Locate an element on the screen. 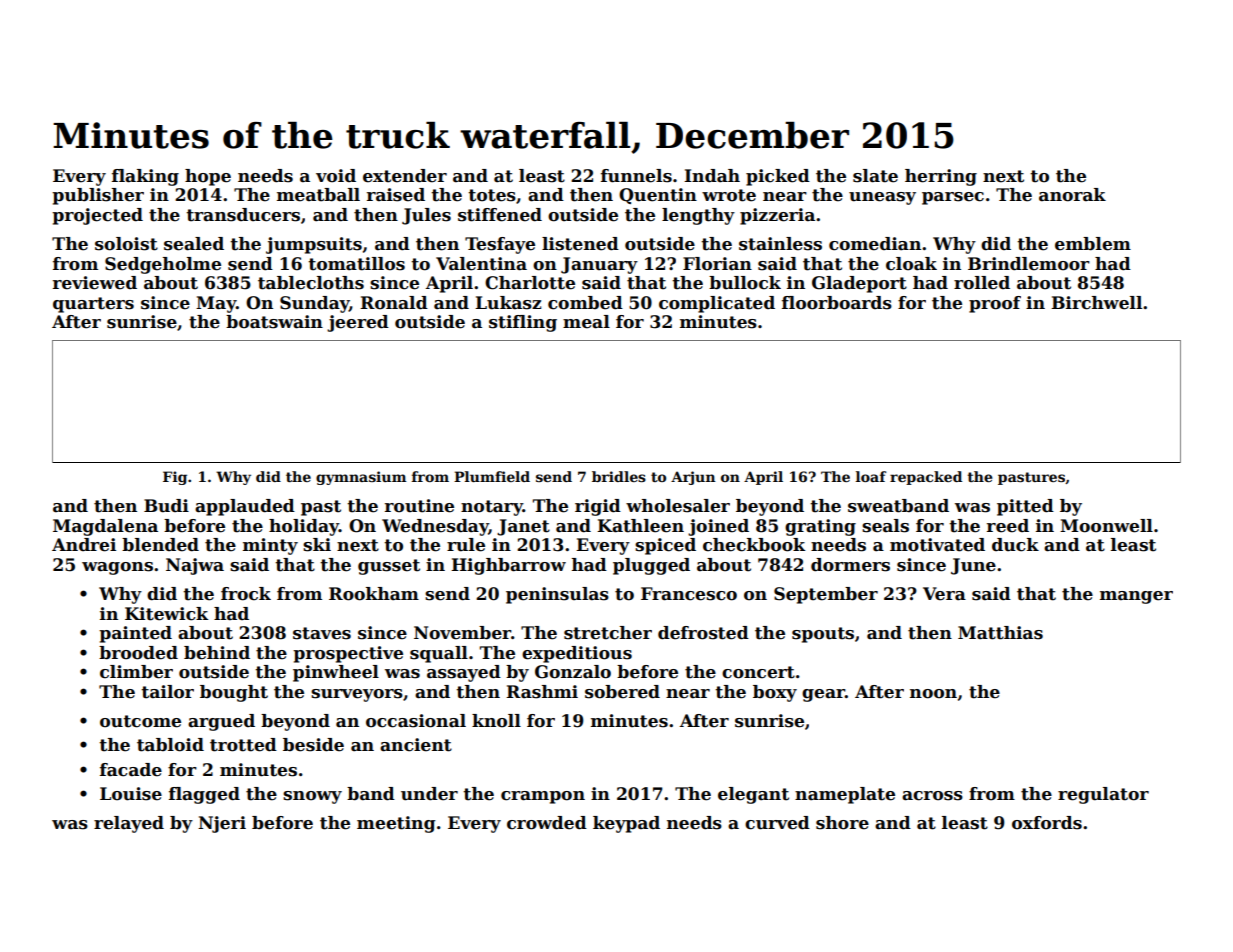 The image size is (1233, 952). Andrei is located at coordinates (84, 545).
